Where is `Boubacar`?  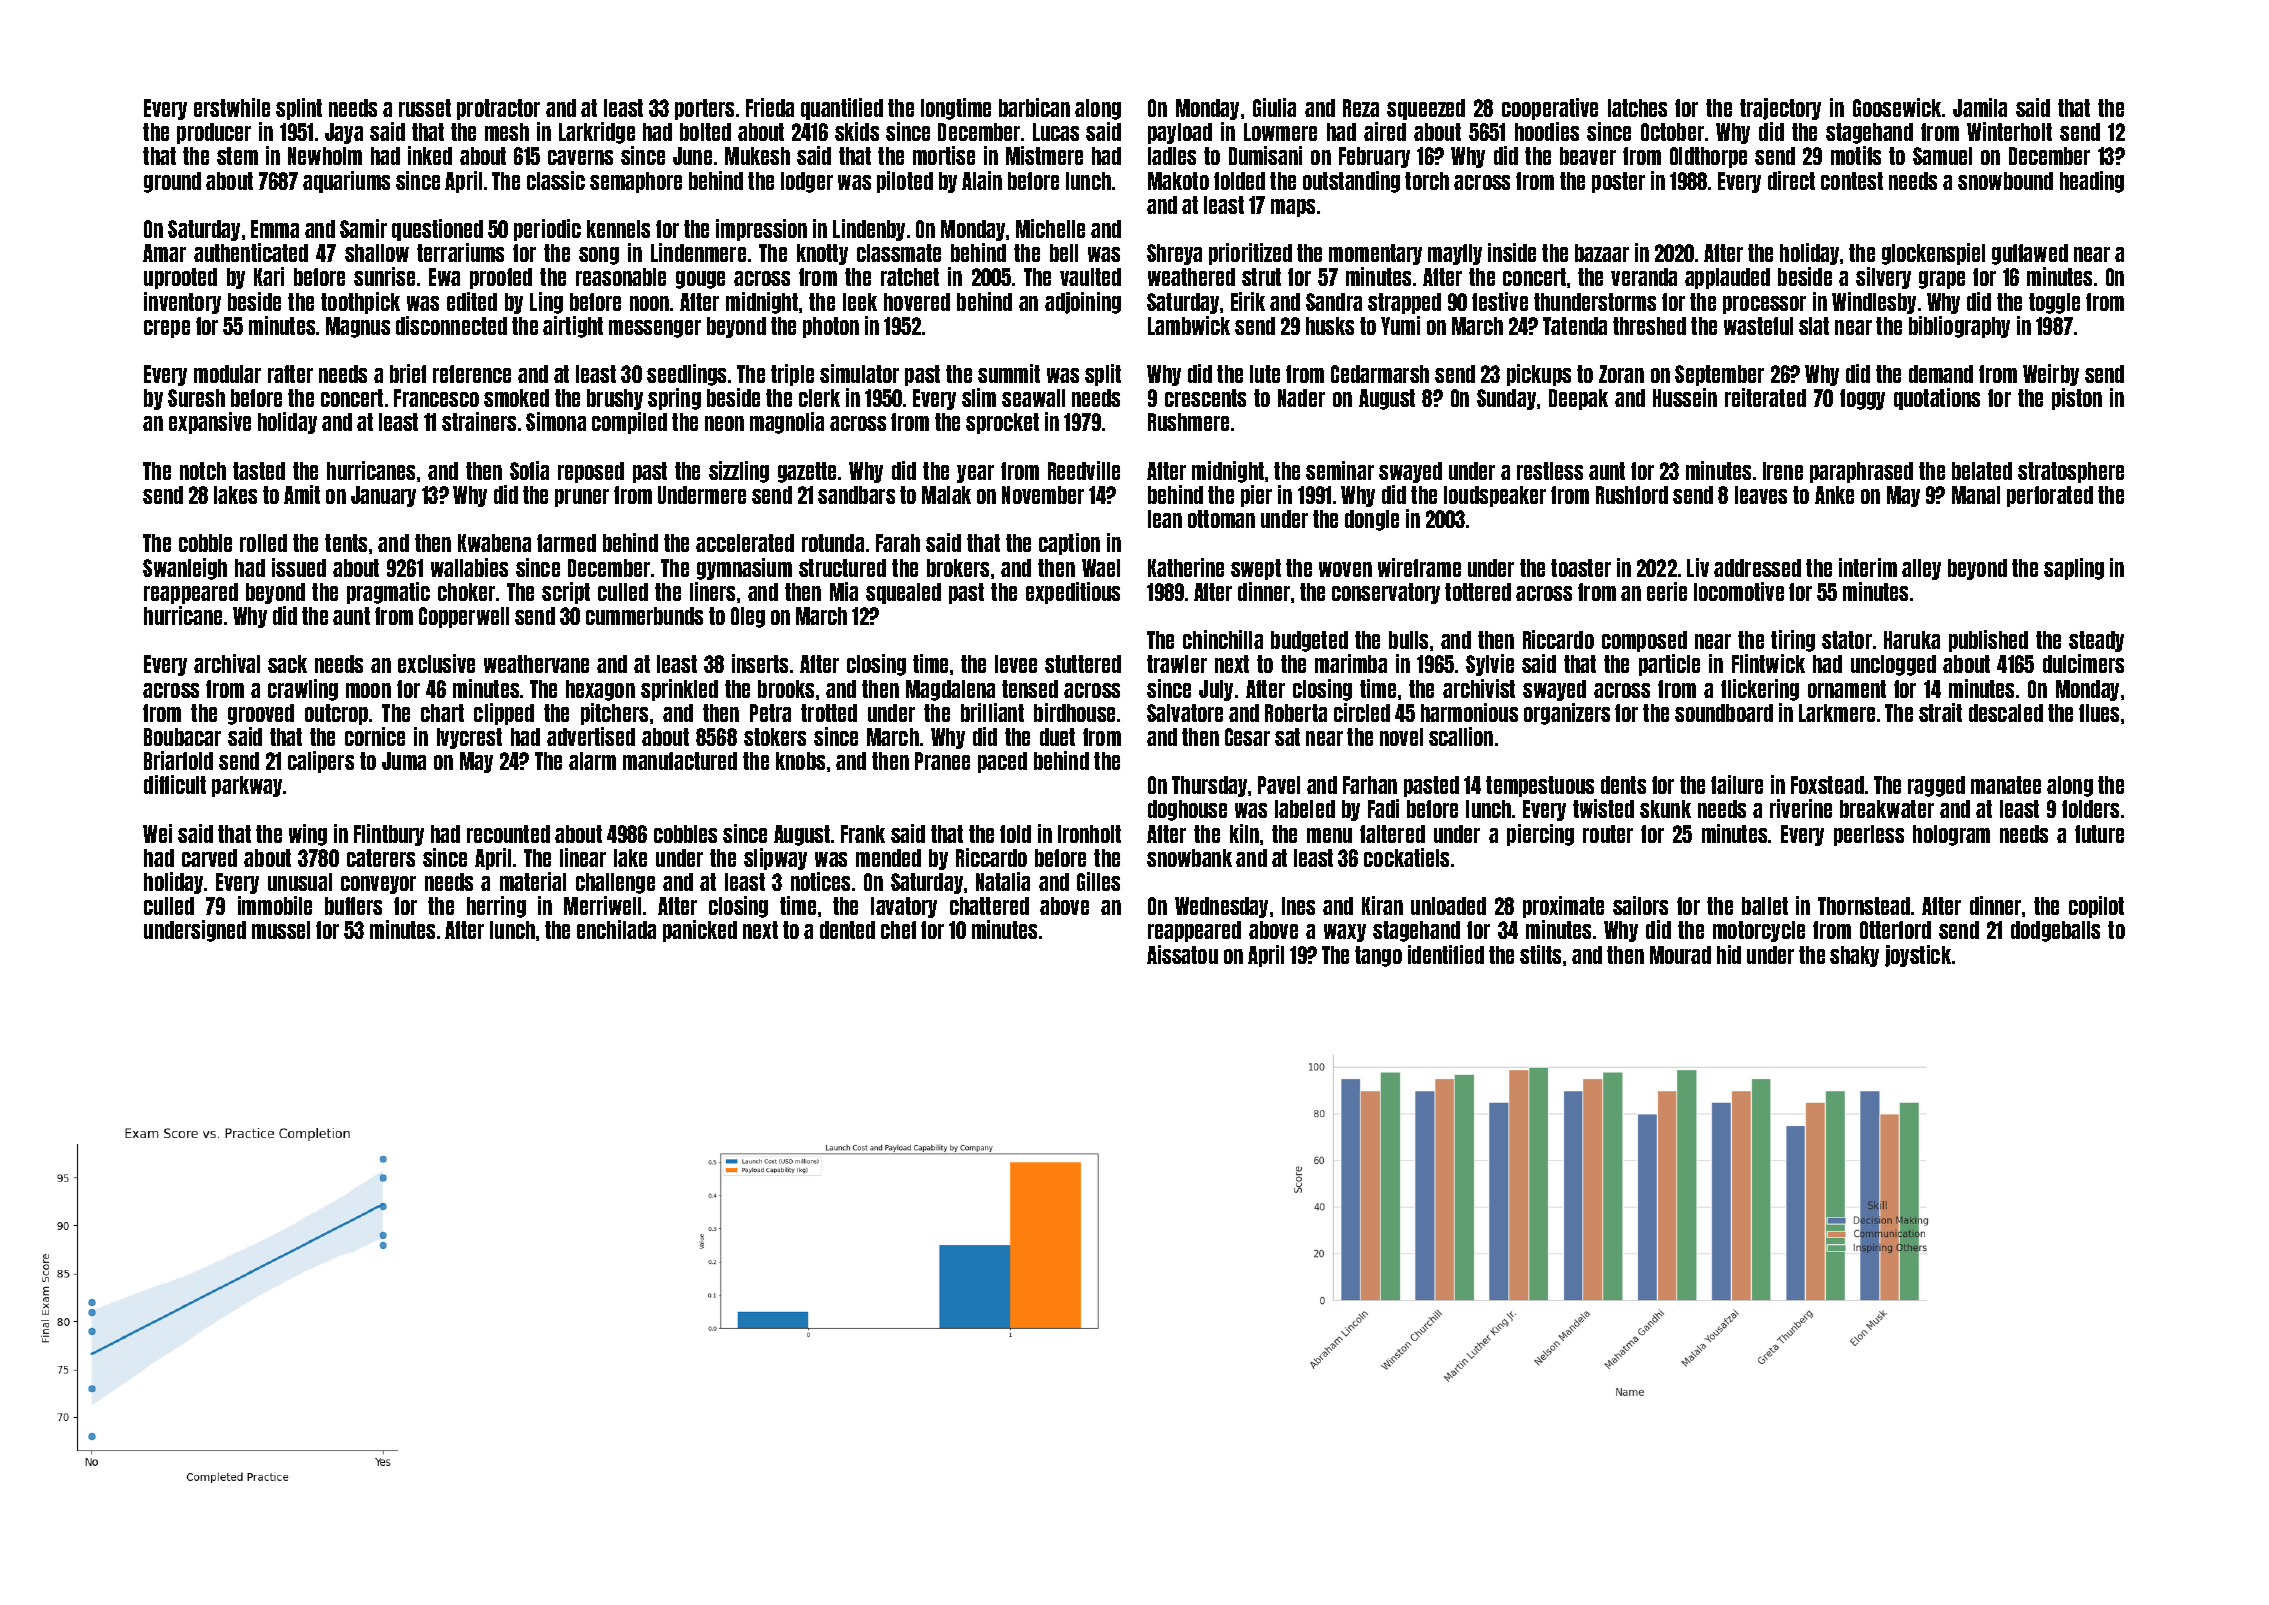
Boubacar is located at coordinates (182, 737).
